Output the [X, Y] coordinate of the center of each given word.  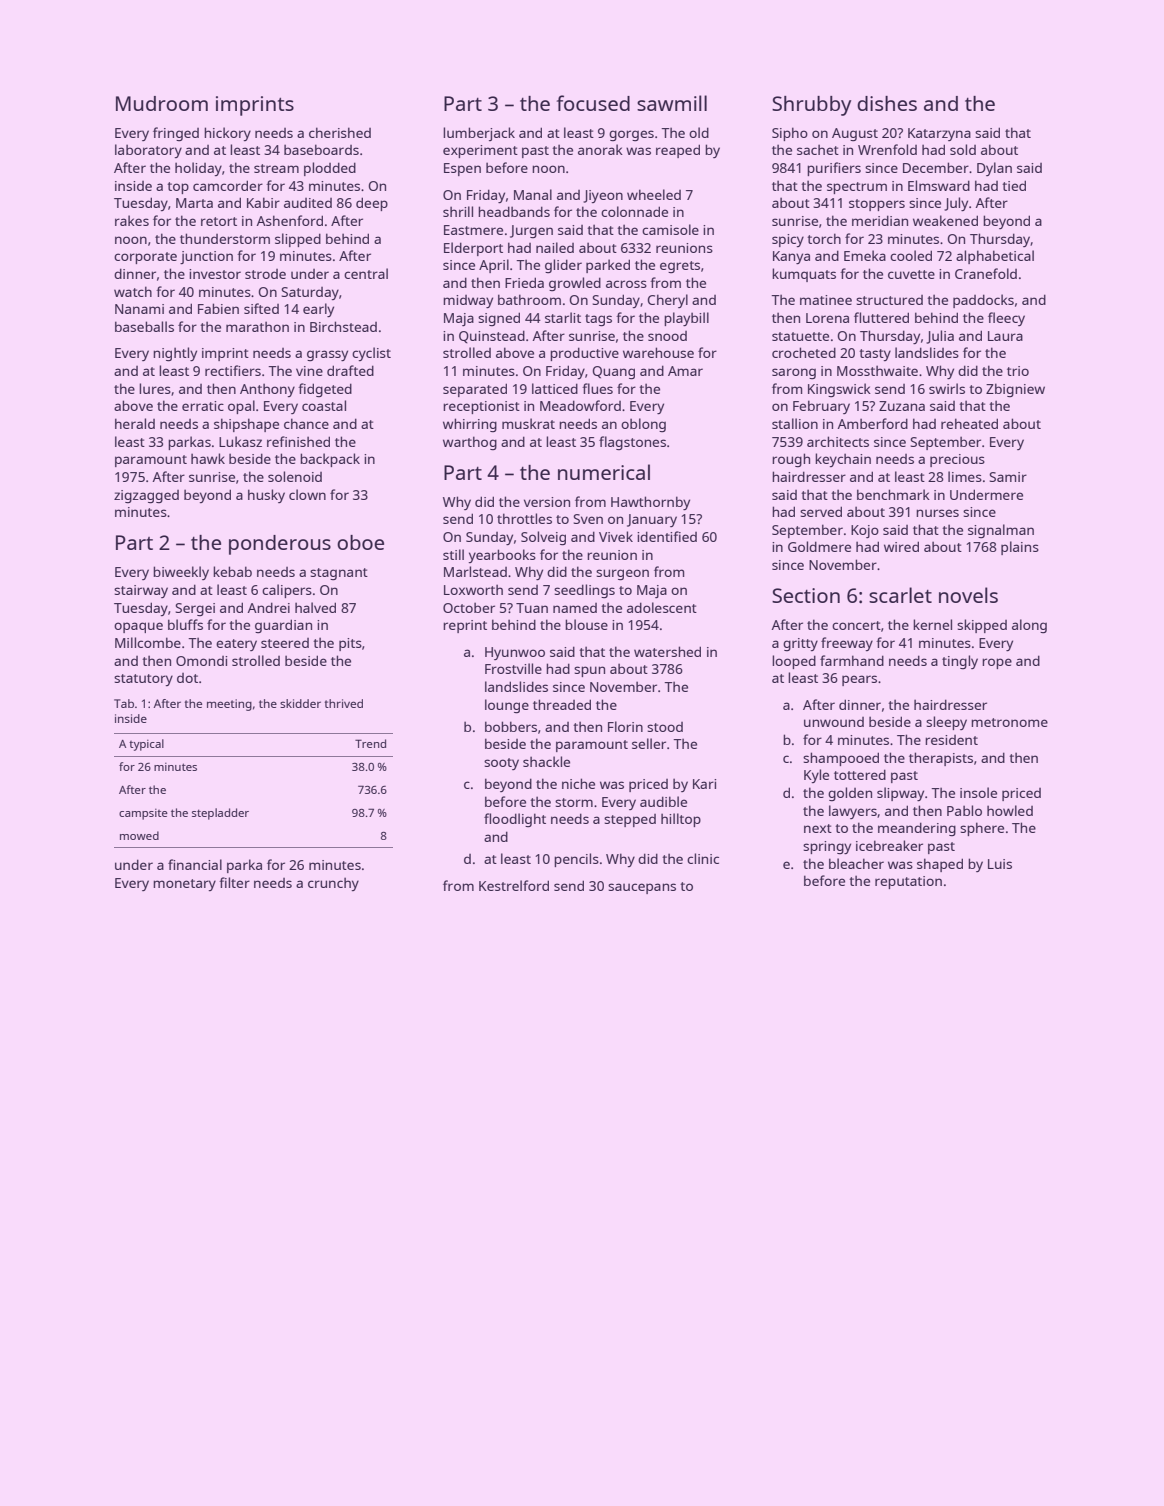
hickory [227, 134]
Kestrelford [514, 885]
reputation [908, 882]
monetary [184, 885]
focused [593, 103]
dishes [887, 103]
